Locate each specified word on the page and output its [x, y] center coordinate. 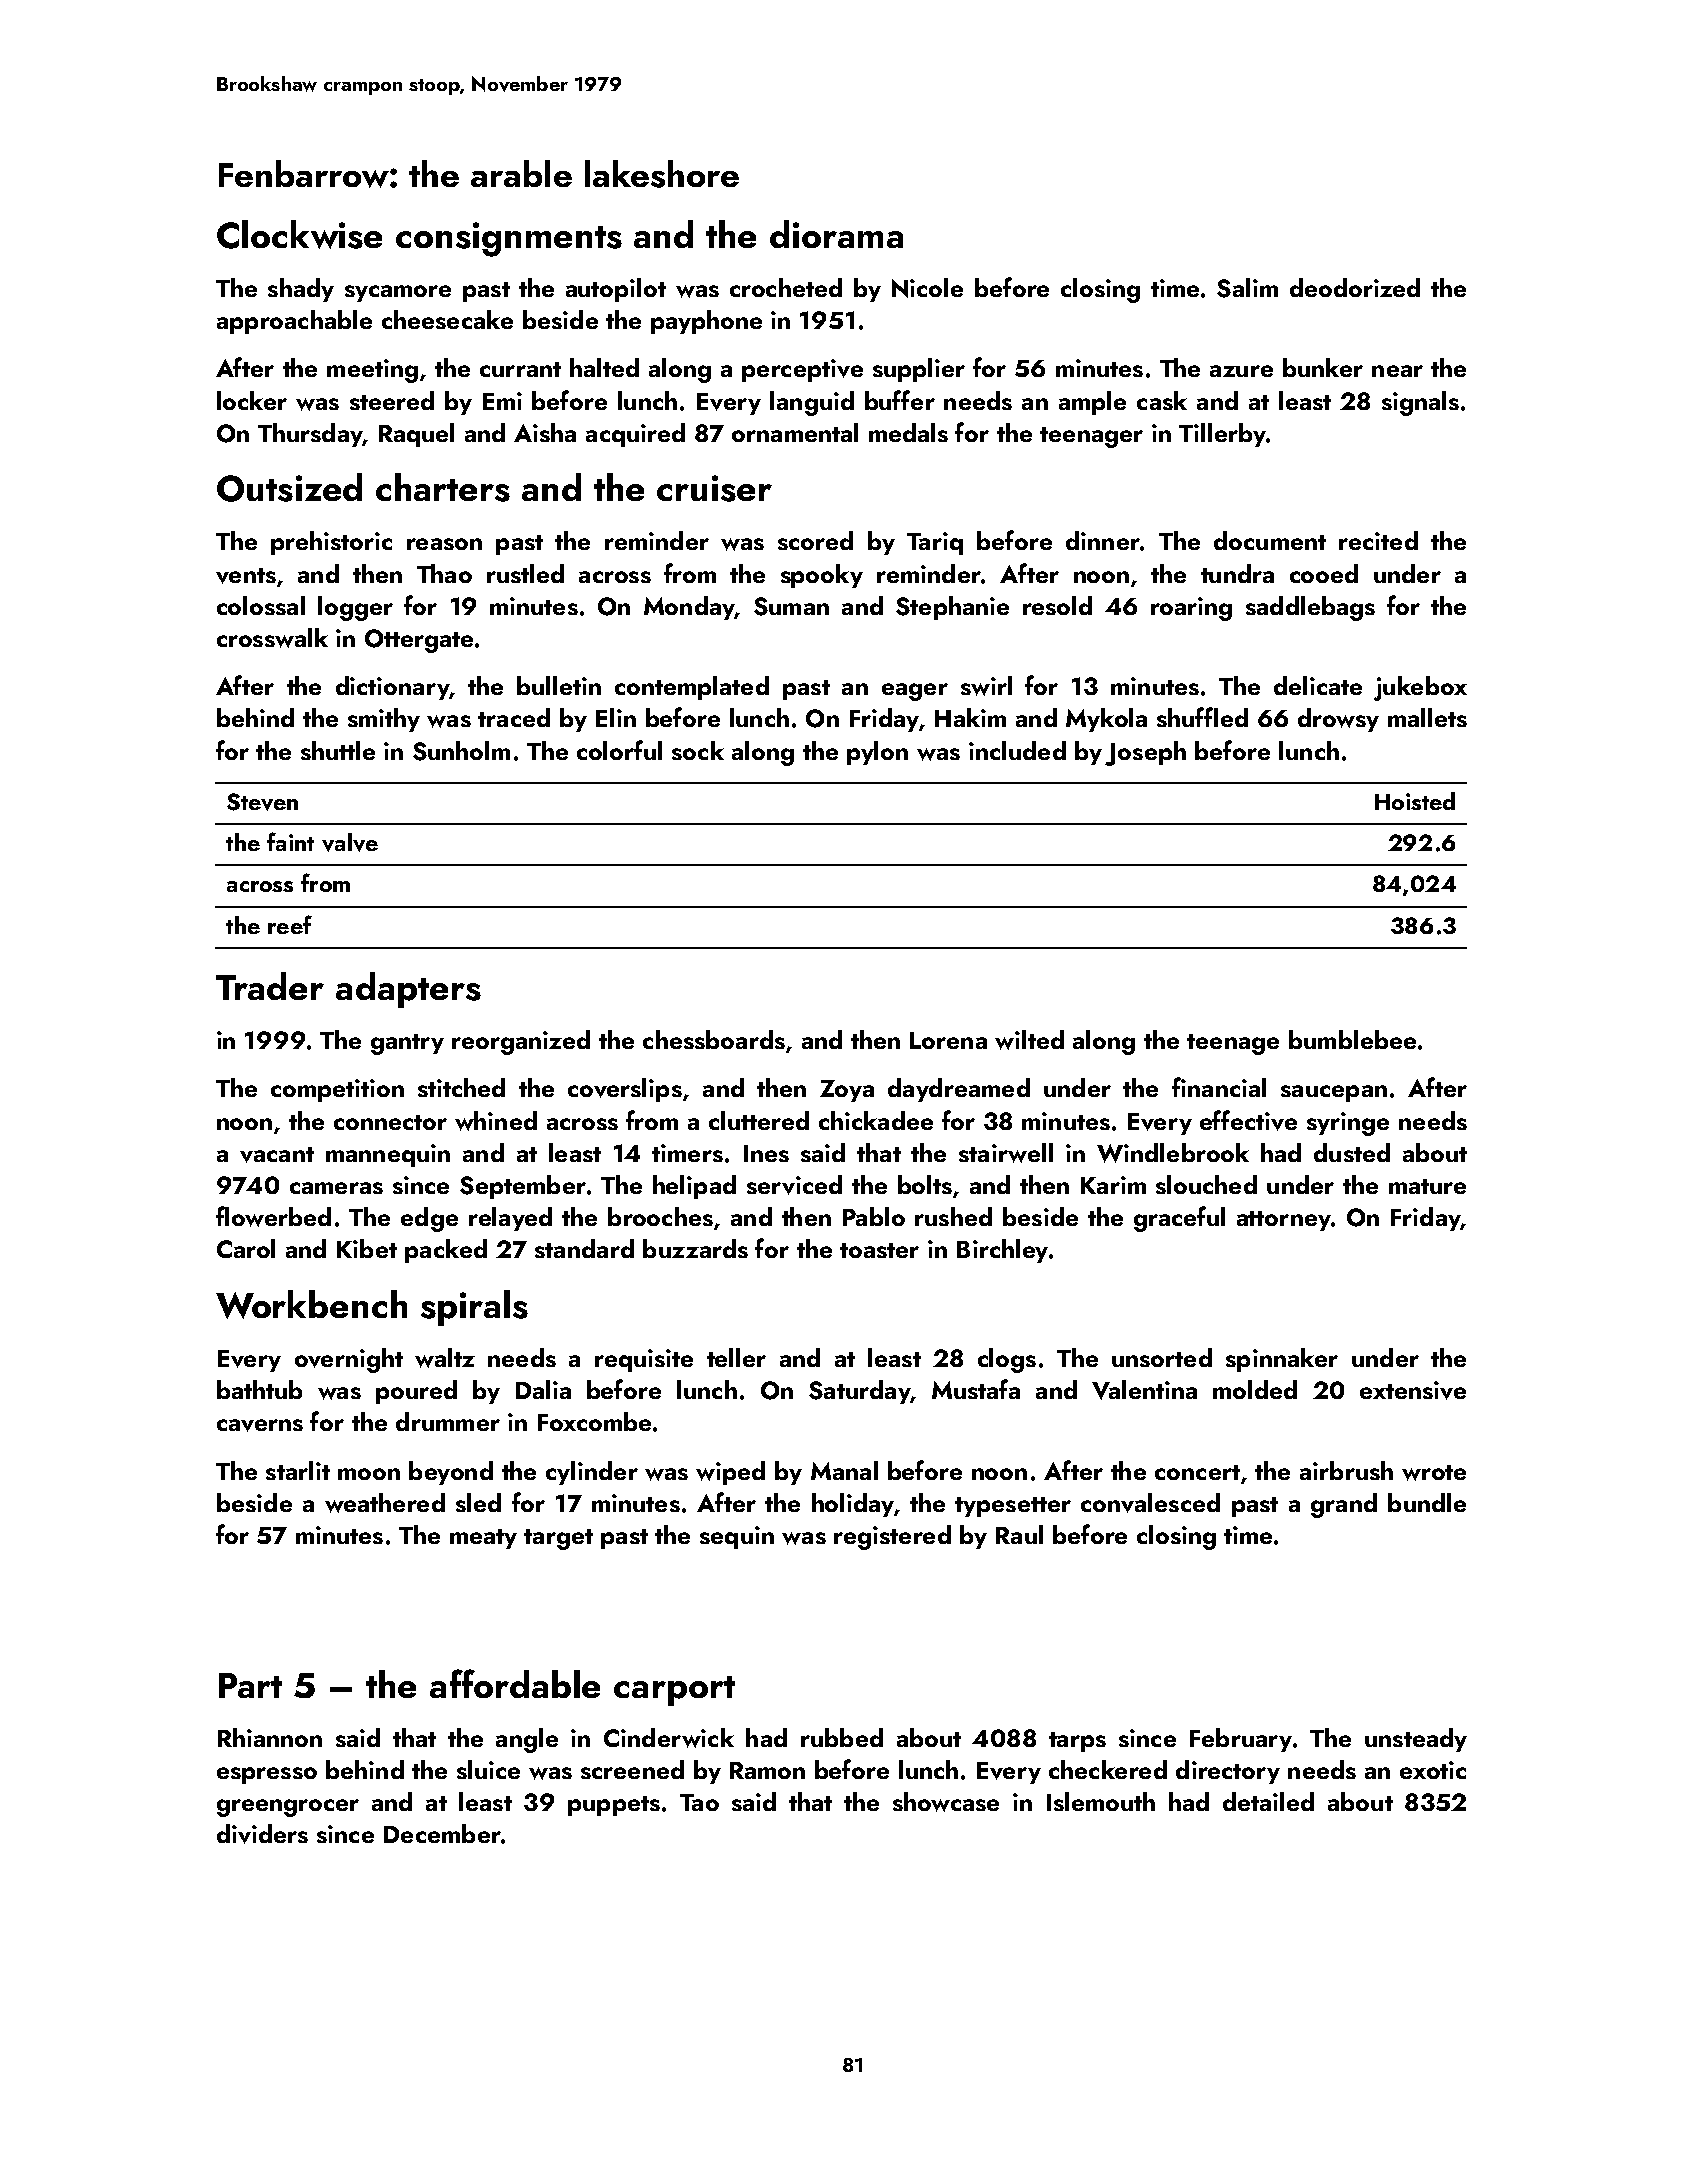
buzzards [695, 1248]
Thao [444, 573]
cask [1162, 400]
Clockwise [299, 234]
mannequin [388, 1155]
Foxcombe [594, 1421]
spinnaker [1282, 1360]
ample [1092, 403]
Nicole [927, 288]
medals [908, 432]
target [558, 1539]
